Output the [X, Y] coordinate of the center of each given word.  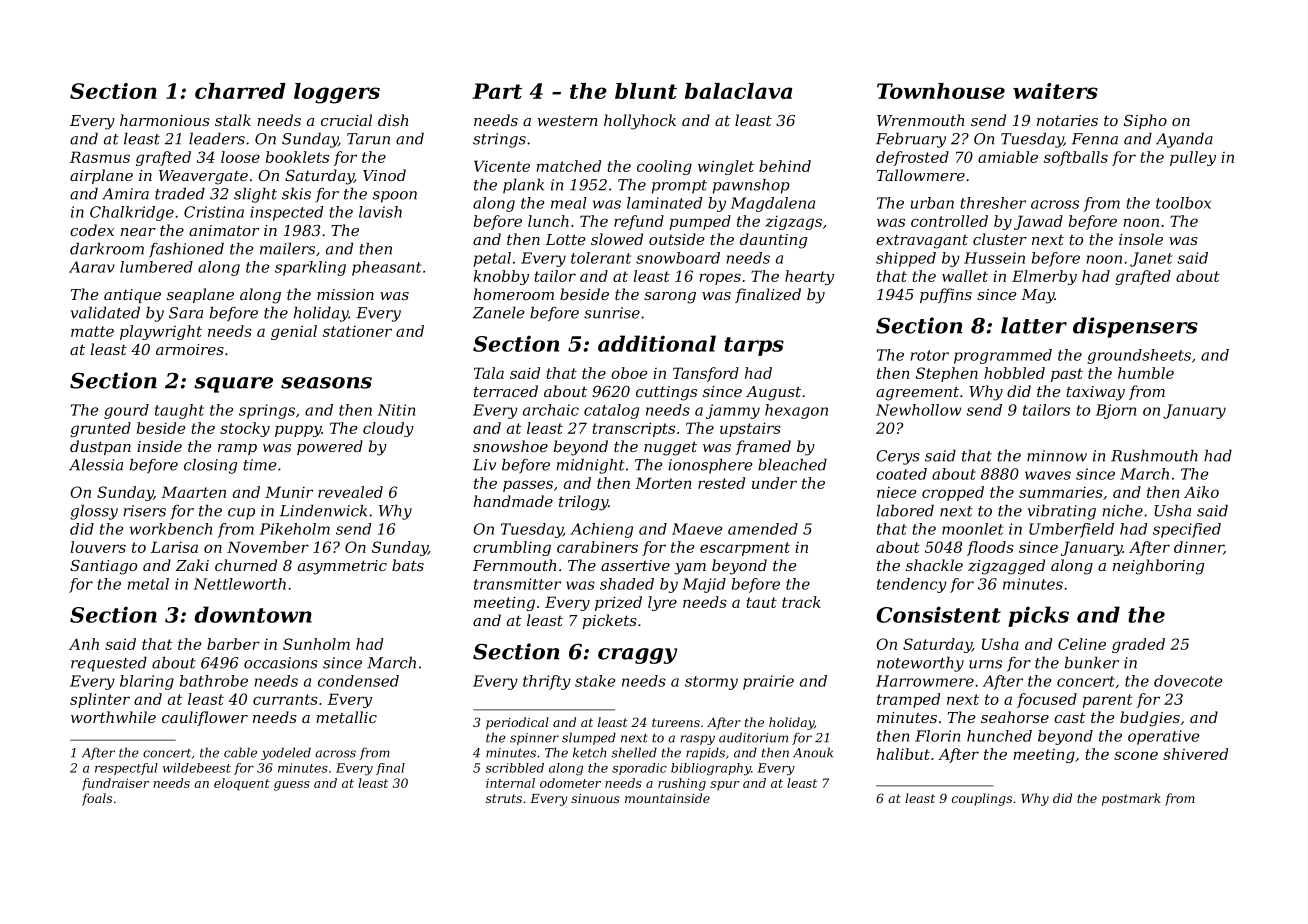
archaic [551, 410]
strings [499, 140]
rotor [930, 355]
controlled [949, 221]
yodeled [286, 753]
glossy [94, 512]
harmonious [165, 120]
